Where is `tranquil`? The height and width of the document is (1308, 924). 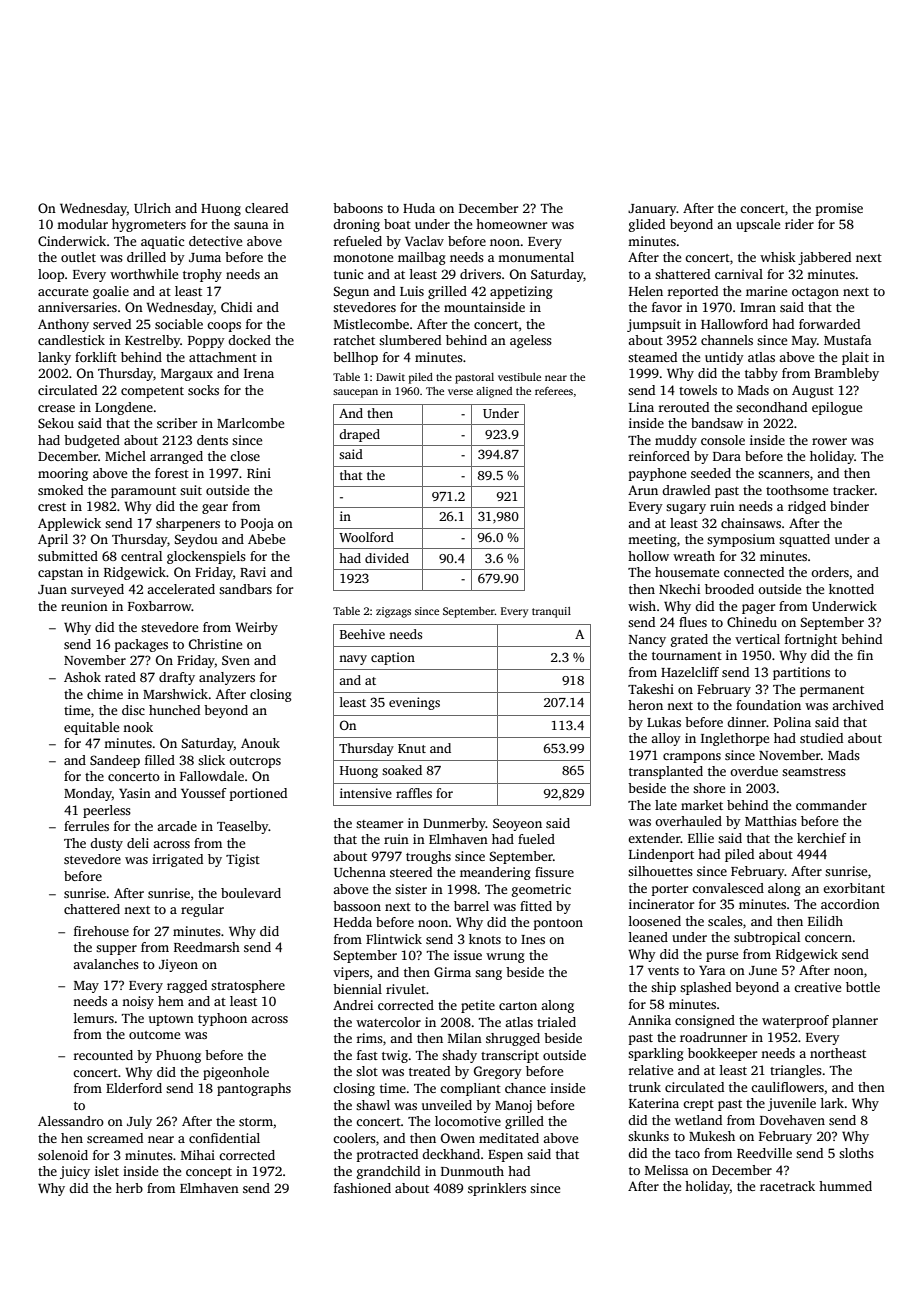
tranquil is located at coordinates (551, 612).
